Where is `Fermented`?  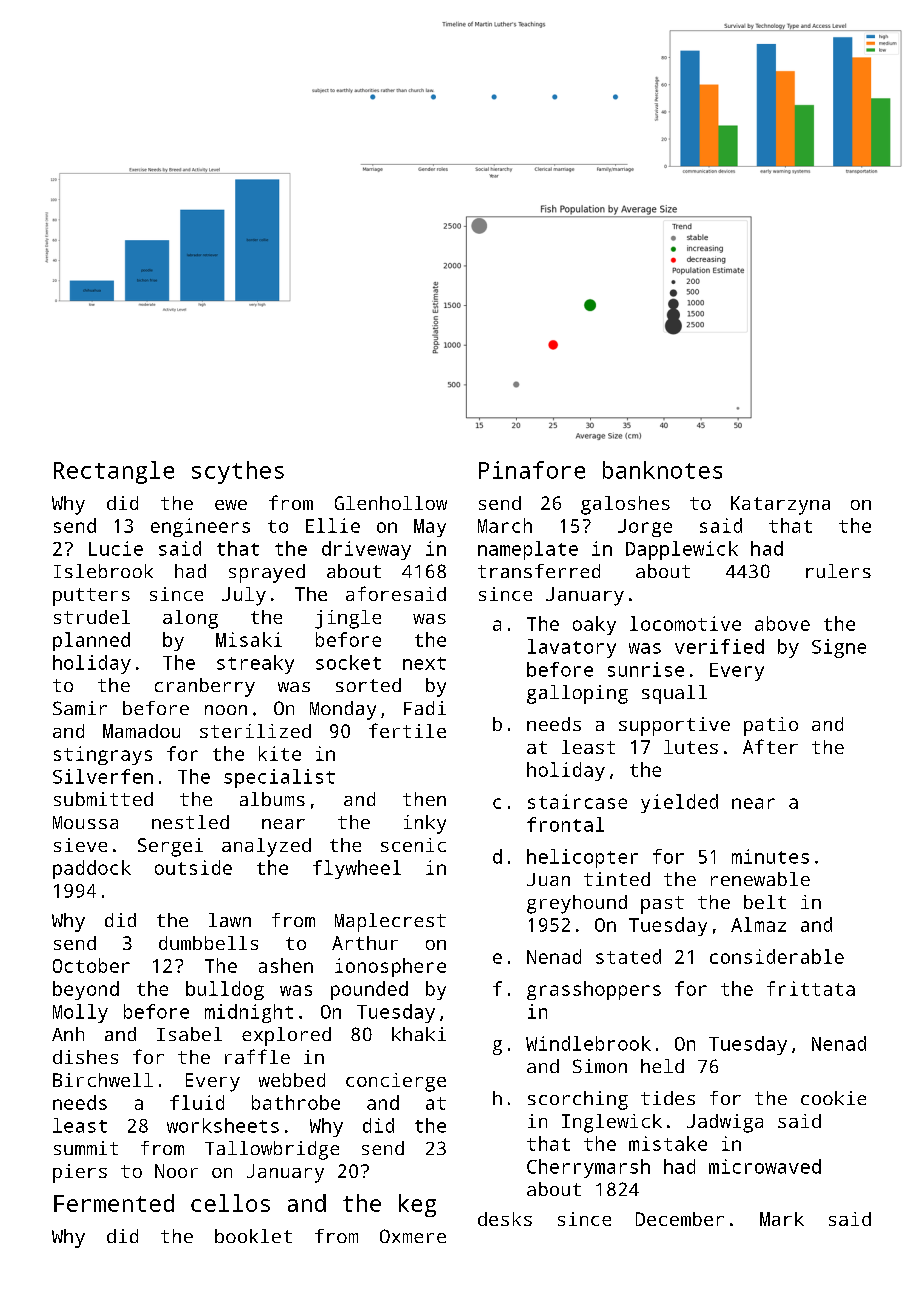
Fermented is located at coordinates (114, 1203).
